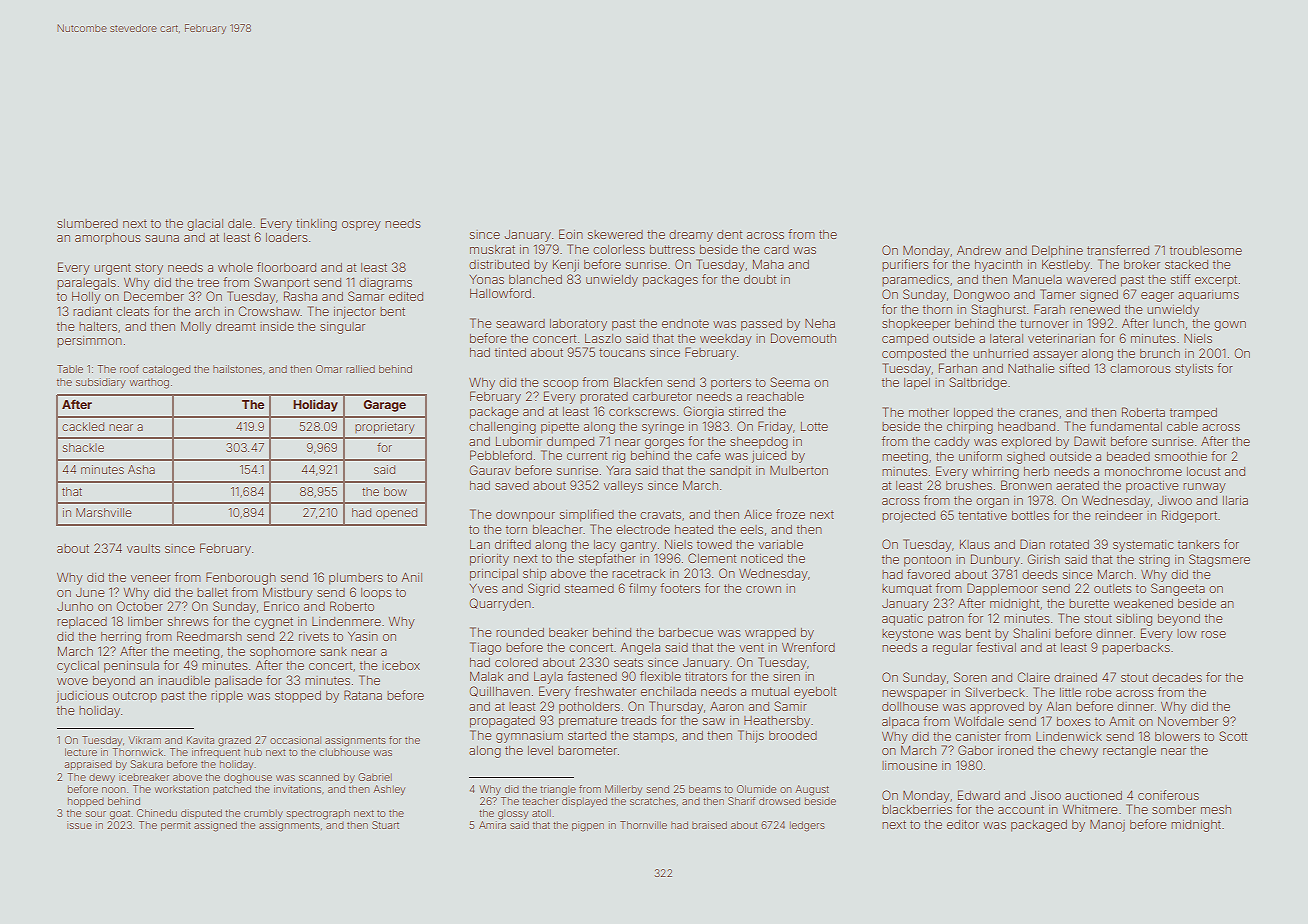 The width and height of the screenshot is (1308, 924). I want to click on boxes, so click(1073, 721).
